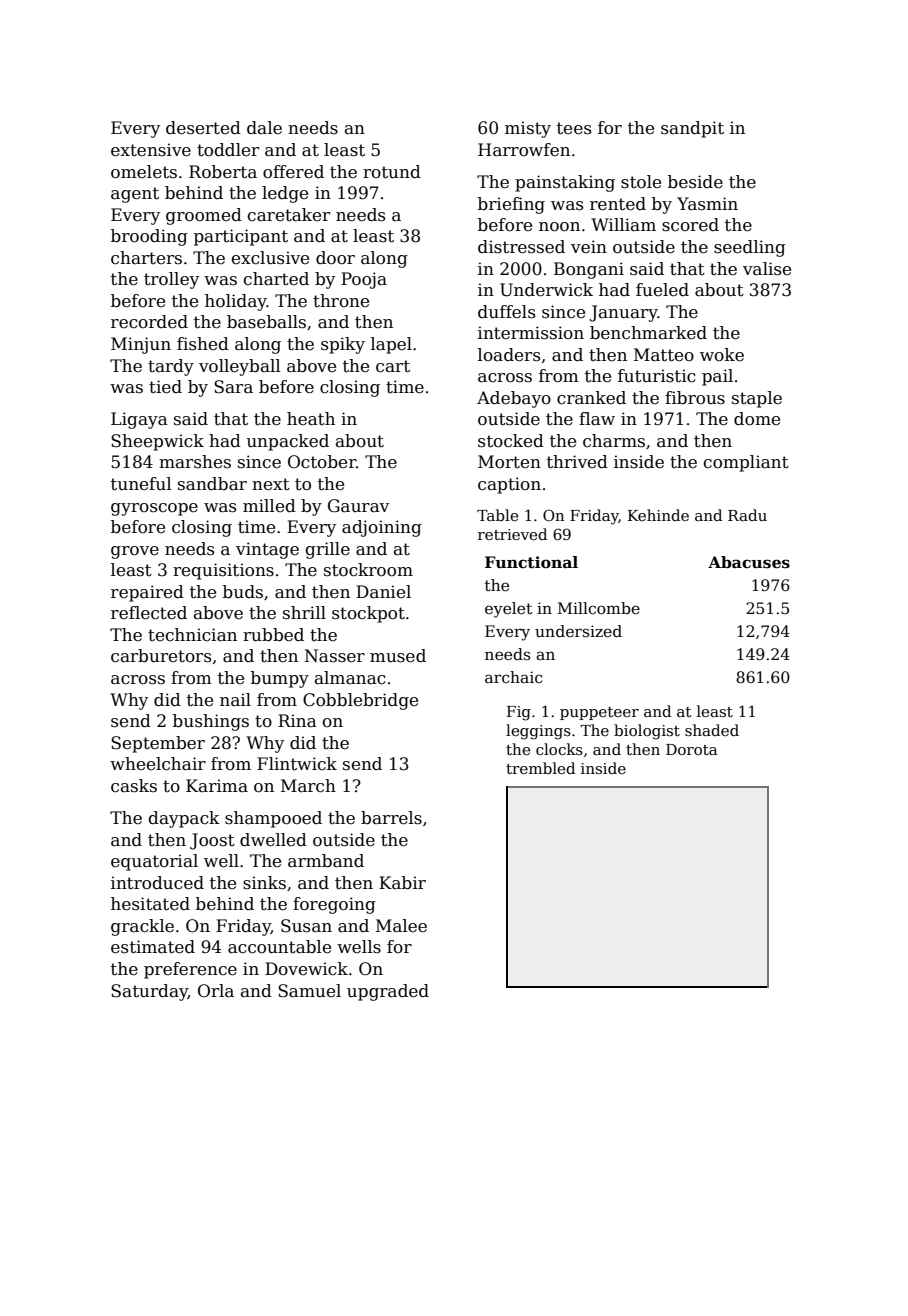  What do you see at coordinates (311, 419) in the screenshot?
I see `heath` at bounding box center [311, 419].
